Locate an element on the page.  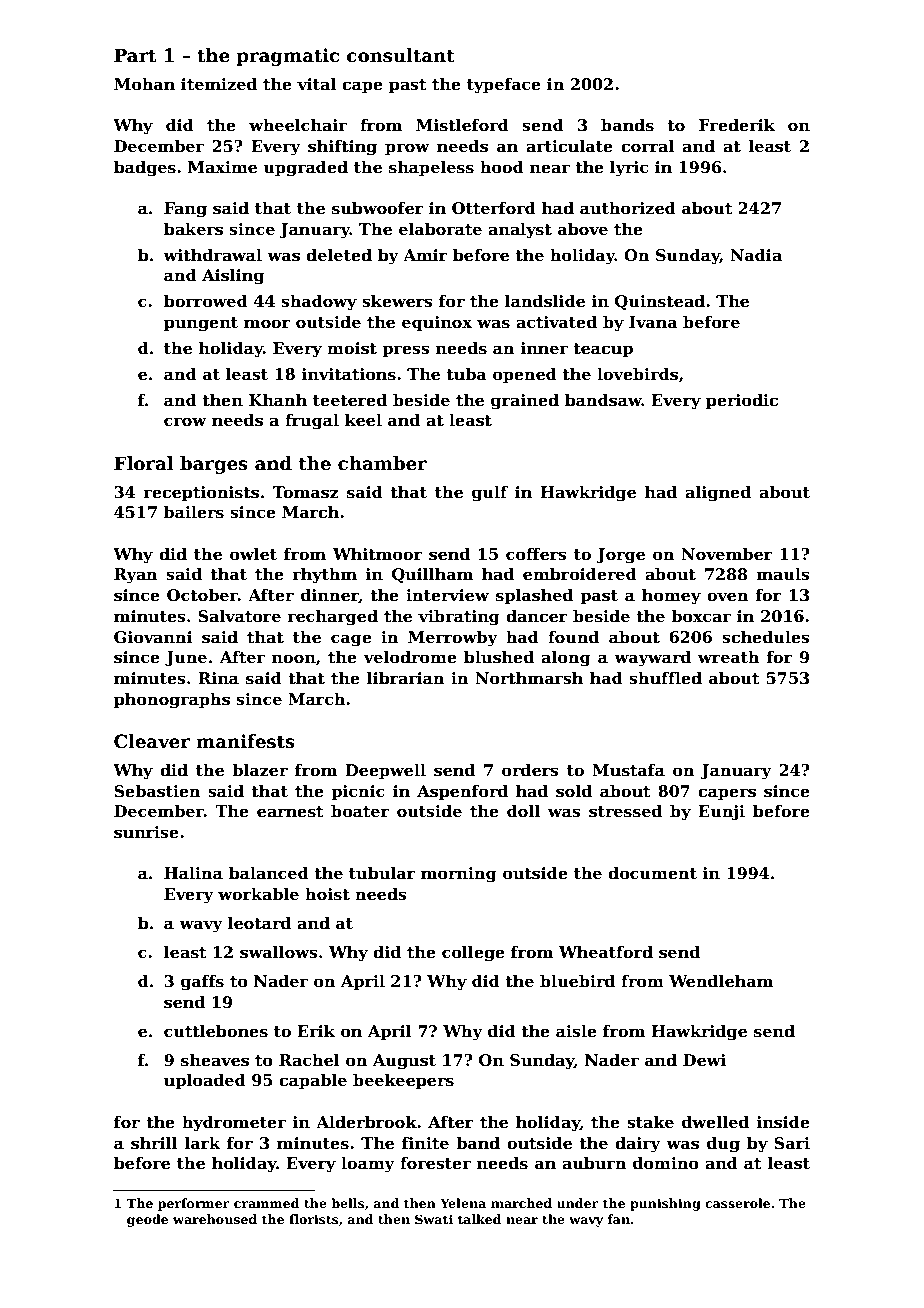
Nadia is located at coordinates (756, 255).
